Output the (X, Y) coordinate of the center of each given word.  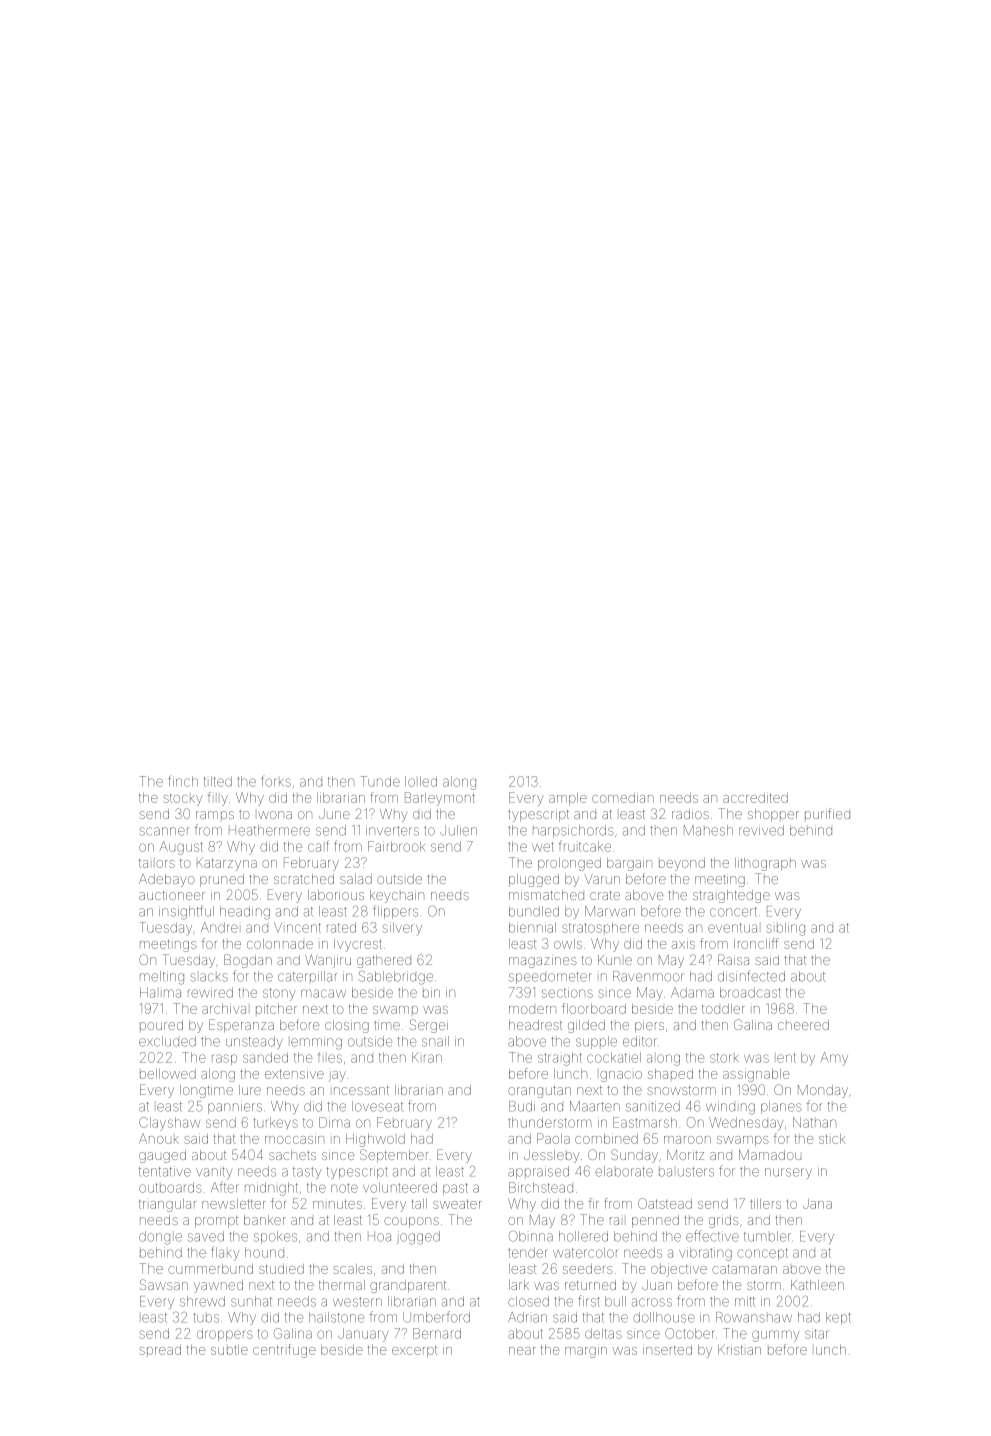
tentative (165, 1171)
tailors (157, 863)
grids (724, 1221)
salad (356, 879)
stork (724, 1058)
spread (160, 1350)
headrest (535, 1025)
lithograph (765, 864)
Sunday (634, 1156)
